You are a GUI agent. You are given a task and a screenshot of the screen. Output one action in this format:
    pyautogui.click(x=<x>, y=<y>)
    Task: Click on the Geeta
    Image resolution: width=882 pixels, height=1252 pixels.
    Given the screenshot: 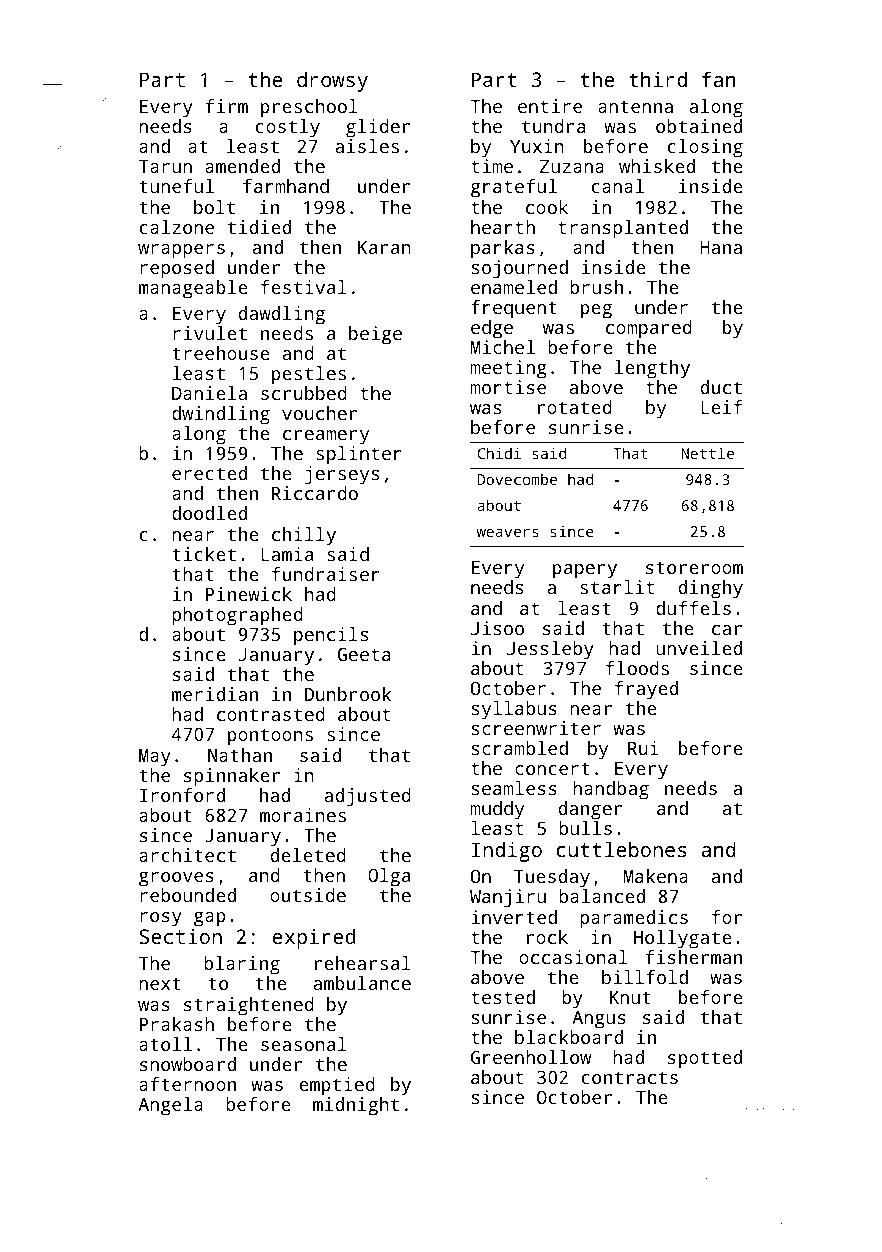 What is the action you would take?
    pyautogui.click(x=364, y=654)
